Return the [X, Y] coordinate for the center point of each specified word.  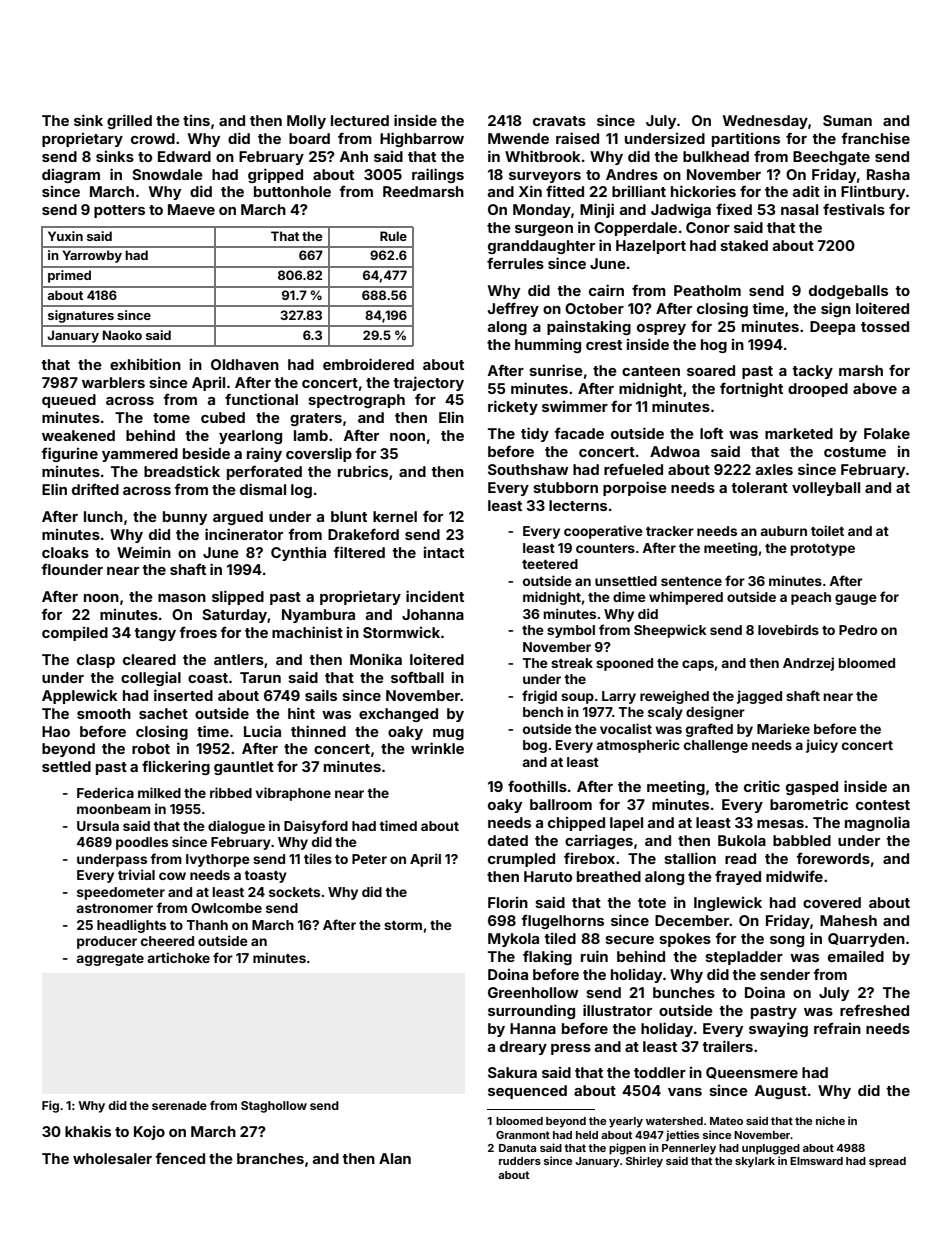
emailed [856, 956]
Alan [395, 1158]
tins [196, 120]
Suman [847, 120]
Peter [369, 859]
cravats [559, 121]
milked [159, 792]
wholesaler [112, 1158]
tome [171, 418]
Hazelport [651, 247]
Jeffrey [513, 309]
